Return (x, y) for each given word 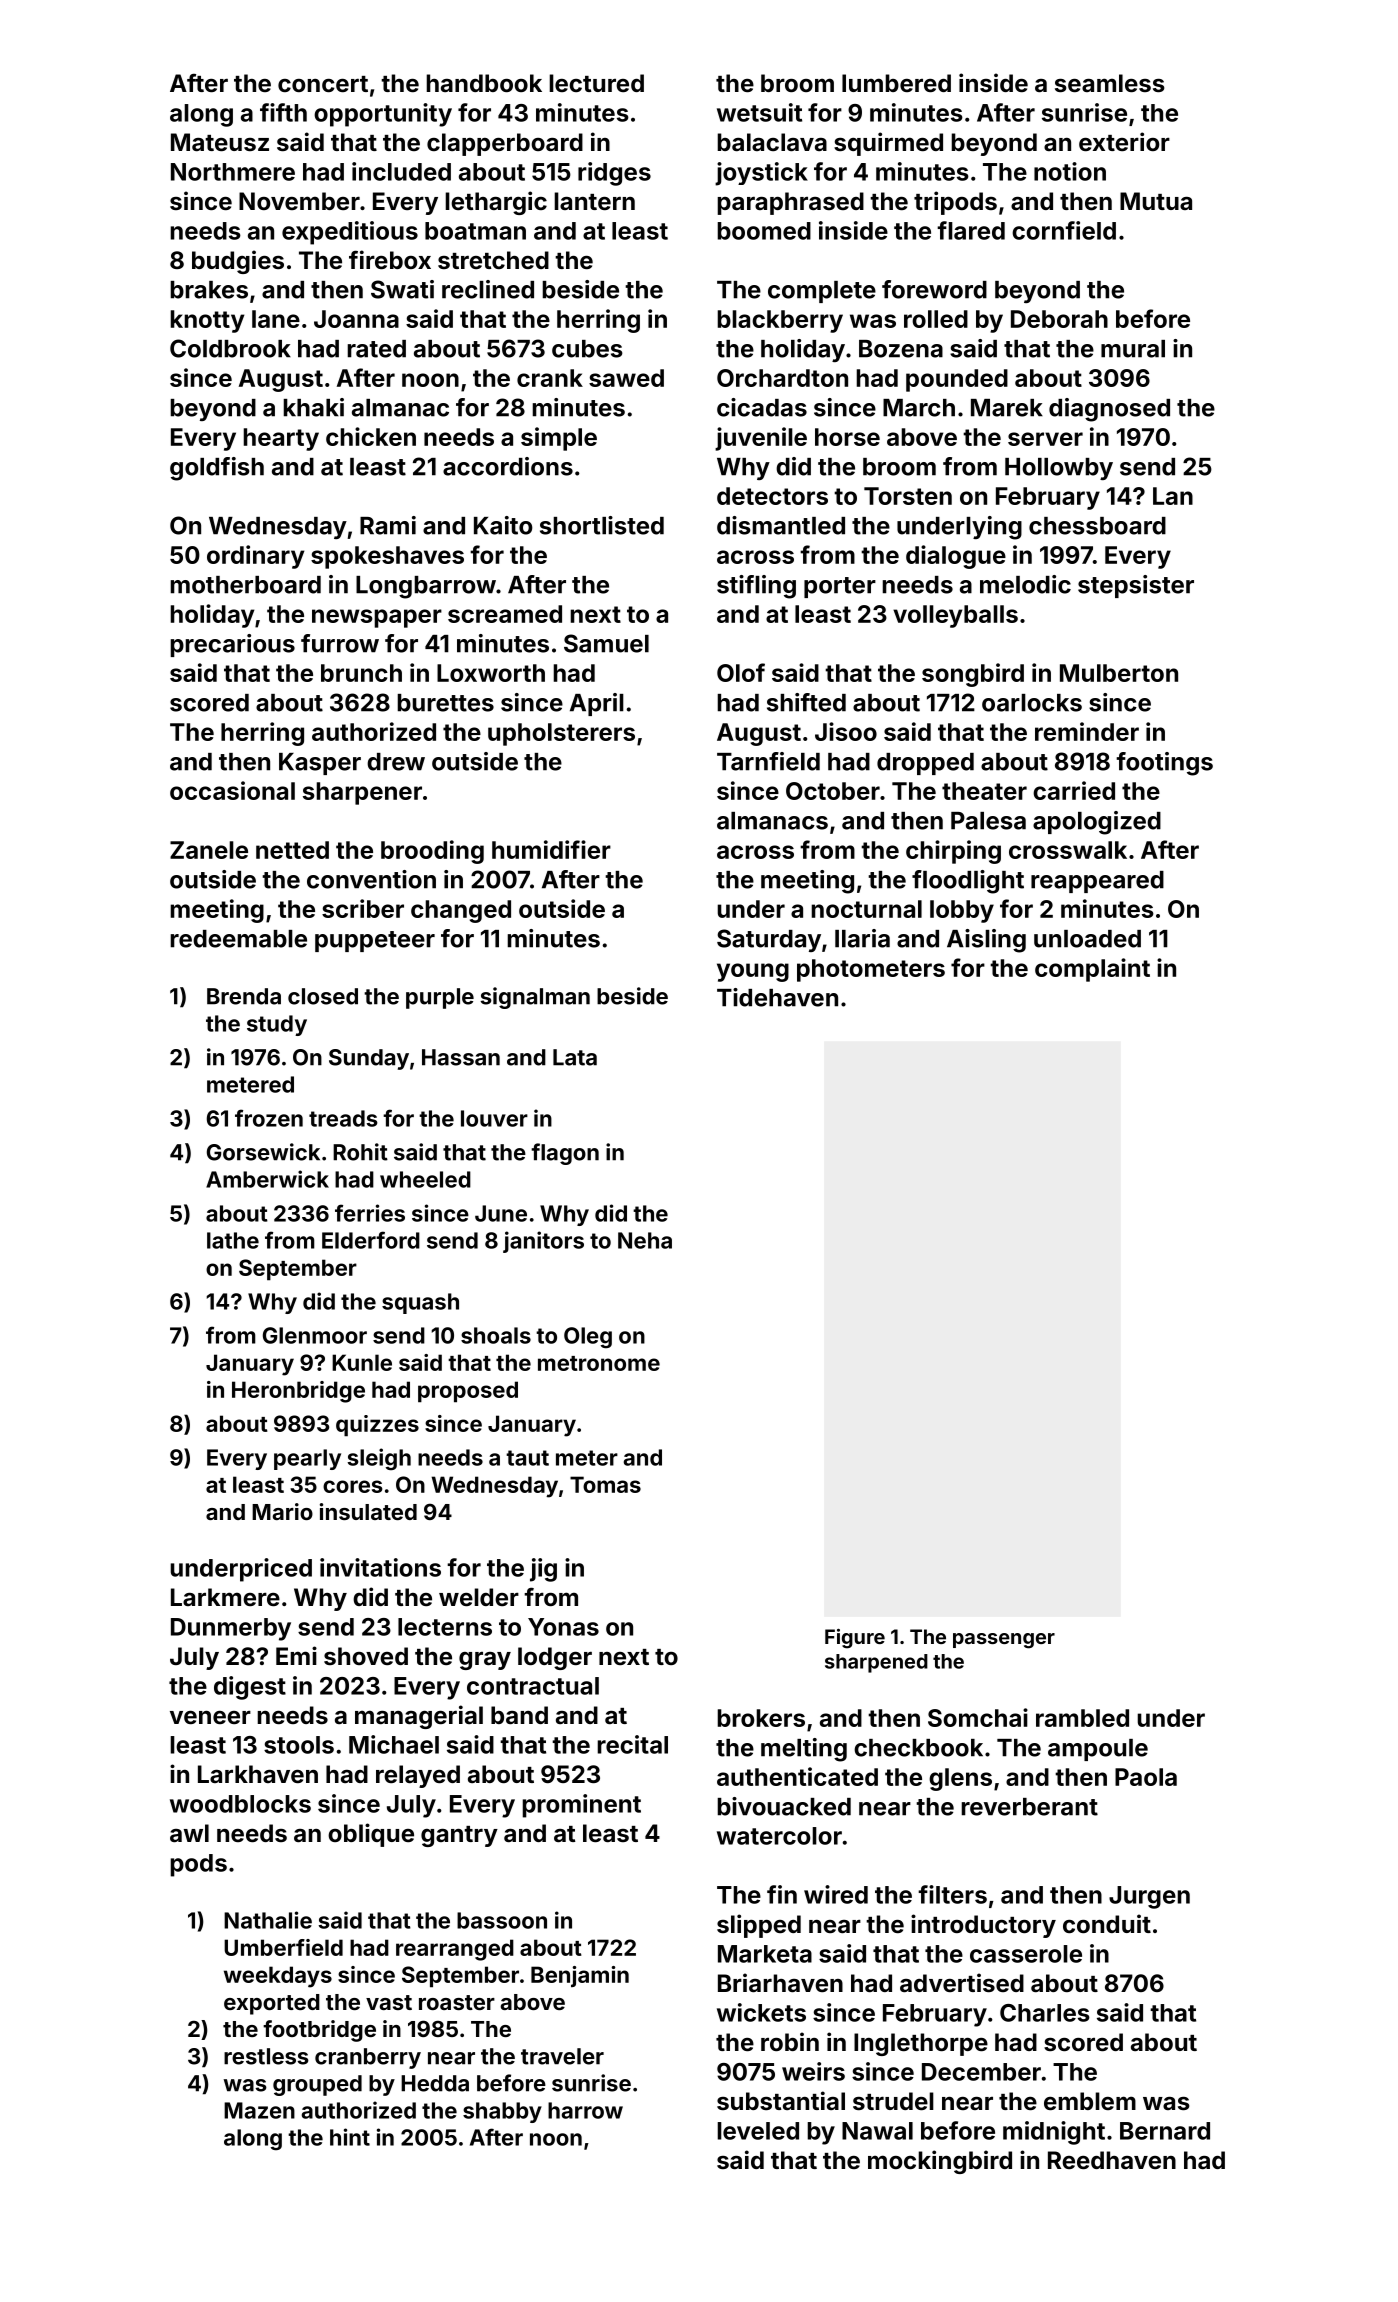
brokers (761, 1718)
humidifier (551, 849)
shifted (806, 702)
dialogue (956, 557)
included (401, 171)
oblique (371, 1835)
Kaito (503, 525)
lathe (233, 1240)
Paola (1146, 1777)
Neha (645, 1240)
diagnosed (1109, 410)
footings (1164, 764)
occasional (232, 790)
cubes (587, 349)
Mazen (259, 2110)
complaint (1092, 970)
